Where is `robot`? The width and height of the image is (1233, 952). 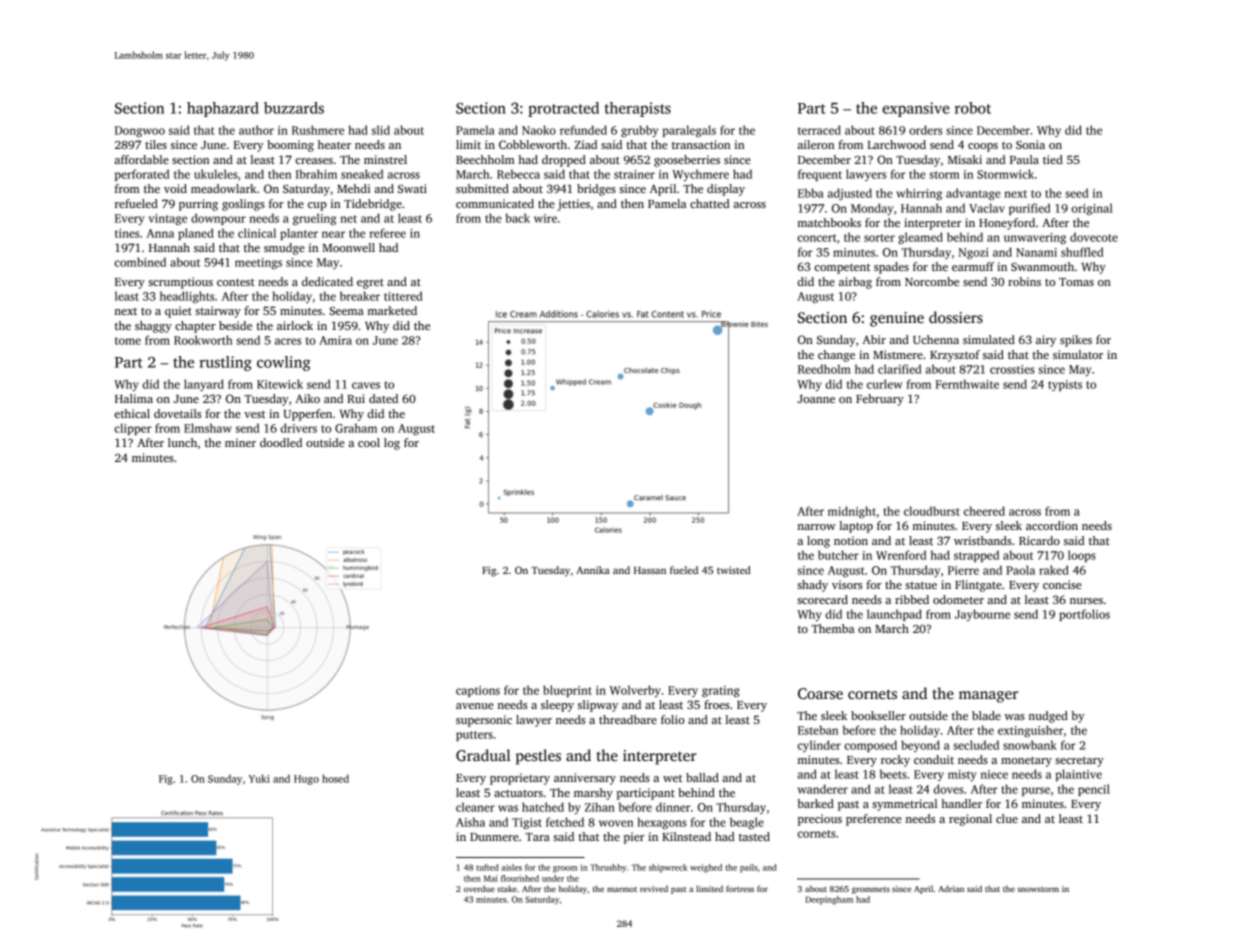
robot is located at coordinates (973, 108).
